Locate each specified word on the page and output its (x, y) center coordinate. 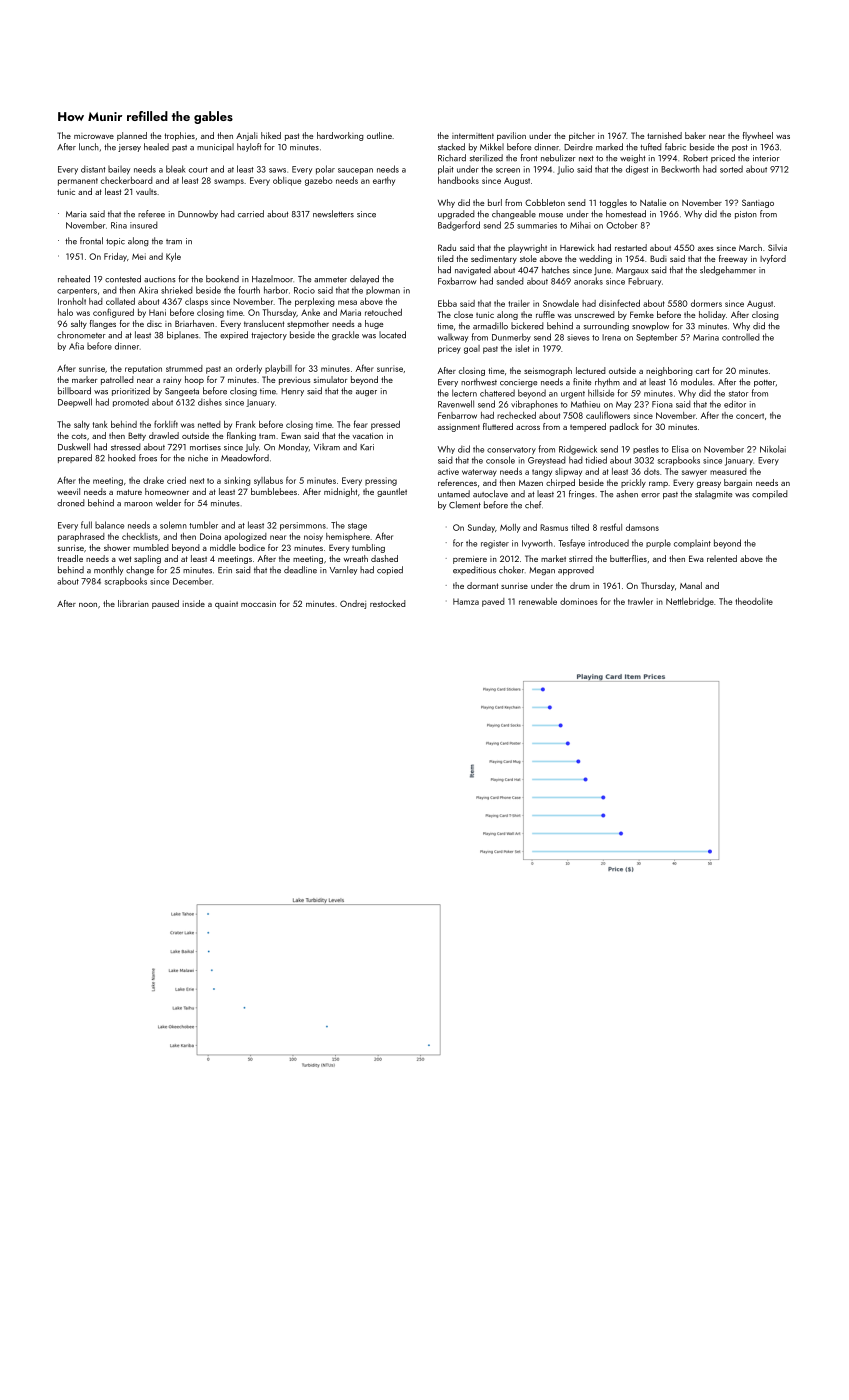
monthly (108, 570)
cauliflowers (608, 415)
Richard (452, 158)
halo (65, 312)
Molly (510, 528)
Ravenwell (456, 404)
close (463, 314)
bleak (176, 169)
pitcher (582, 136)
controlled (741, 337)
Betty (137, 436)
